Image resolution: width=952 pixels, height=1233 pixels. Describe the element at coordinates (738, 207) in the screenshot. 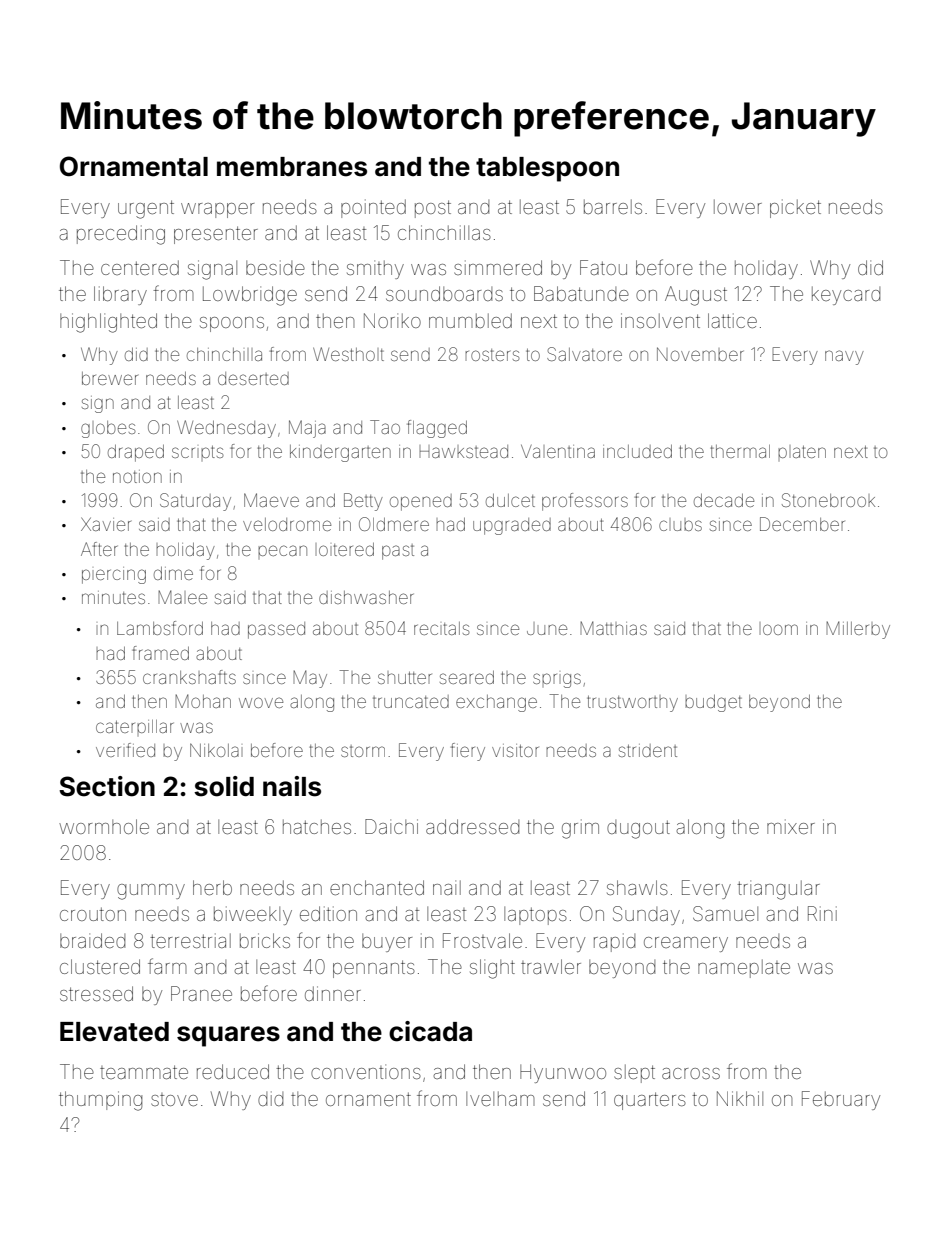

I see `lower` at that location.
